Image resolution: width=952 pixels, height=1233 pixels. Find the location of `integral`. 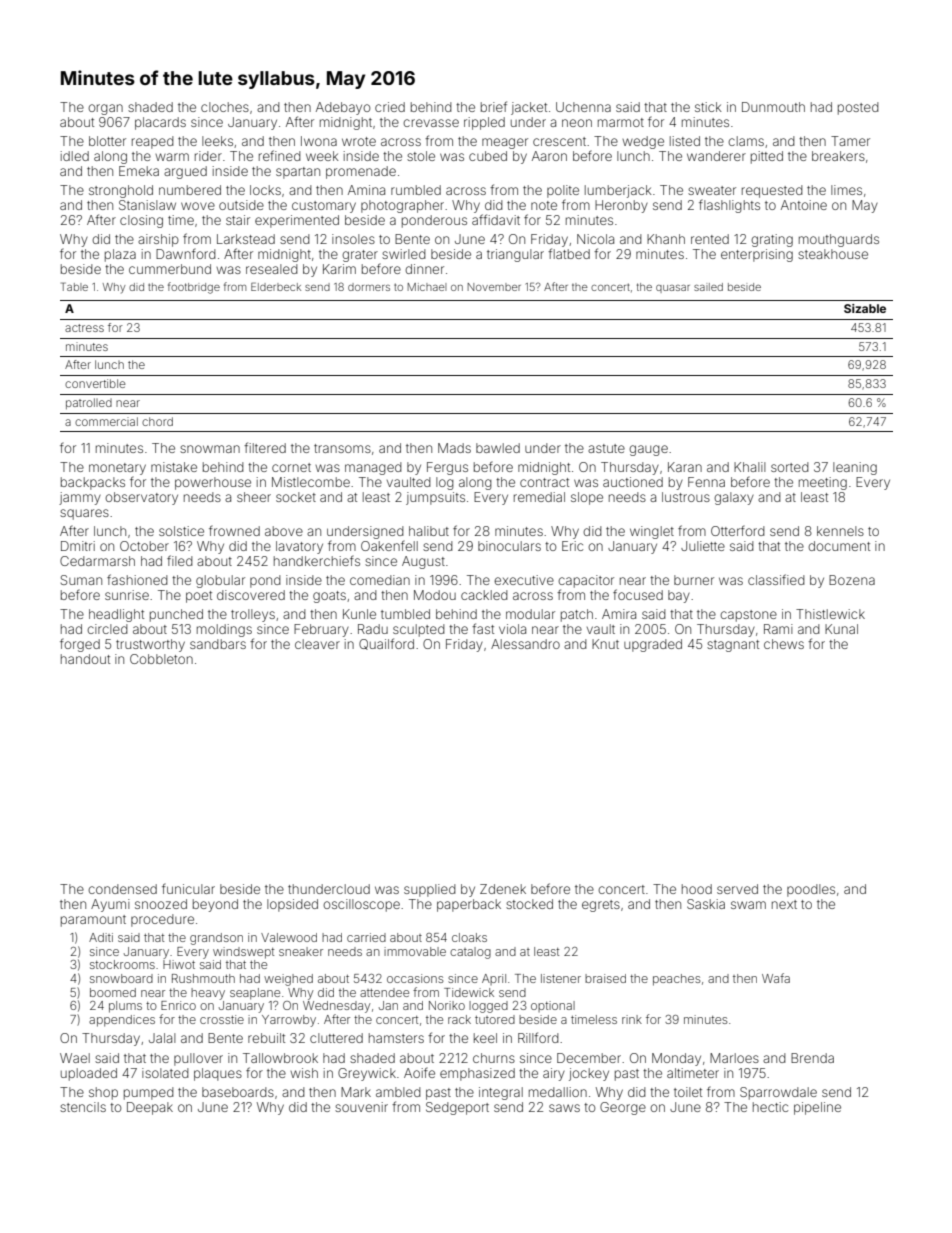

integral is located at coordinates (501, 1093).
